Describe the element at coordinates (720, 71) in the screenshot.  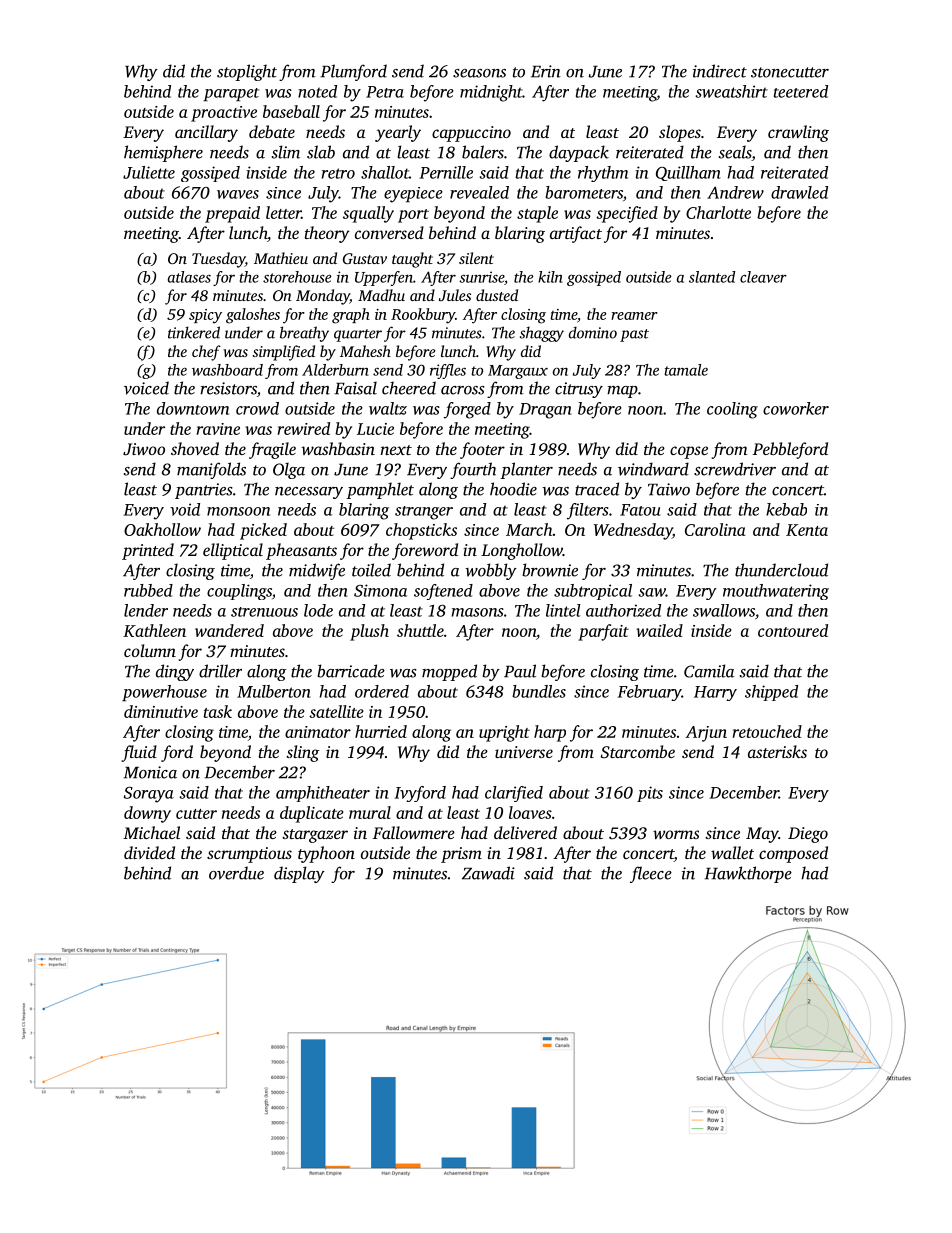
I see `indirect` at that location.
